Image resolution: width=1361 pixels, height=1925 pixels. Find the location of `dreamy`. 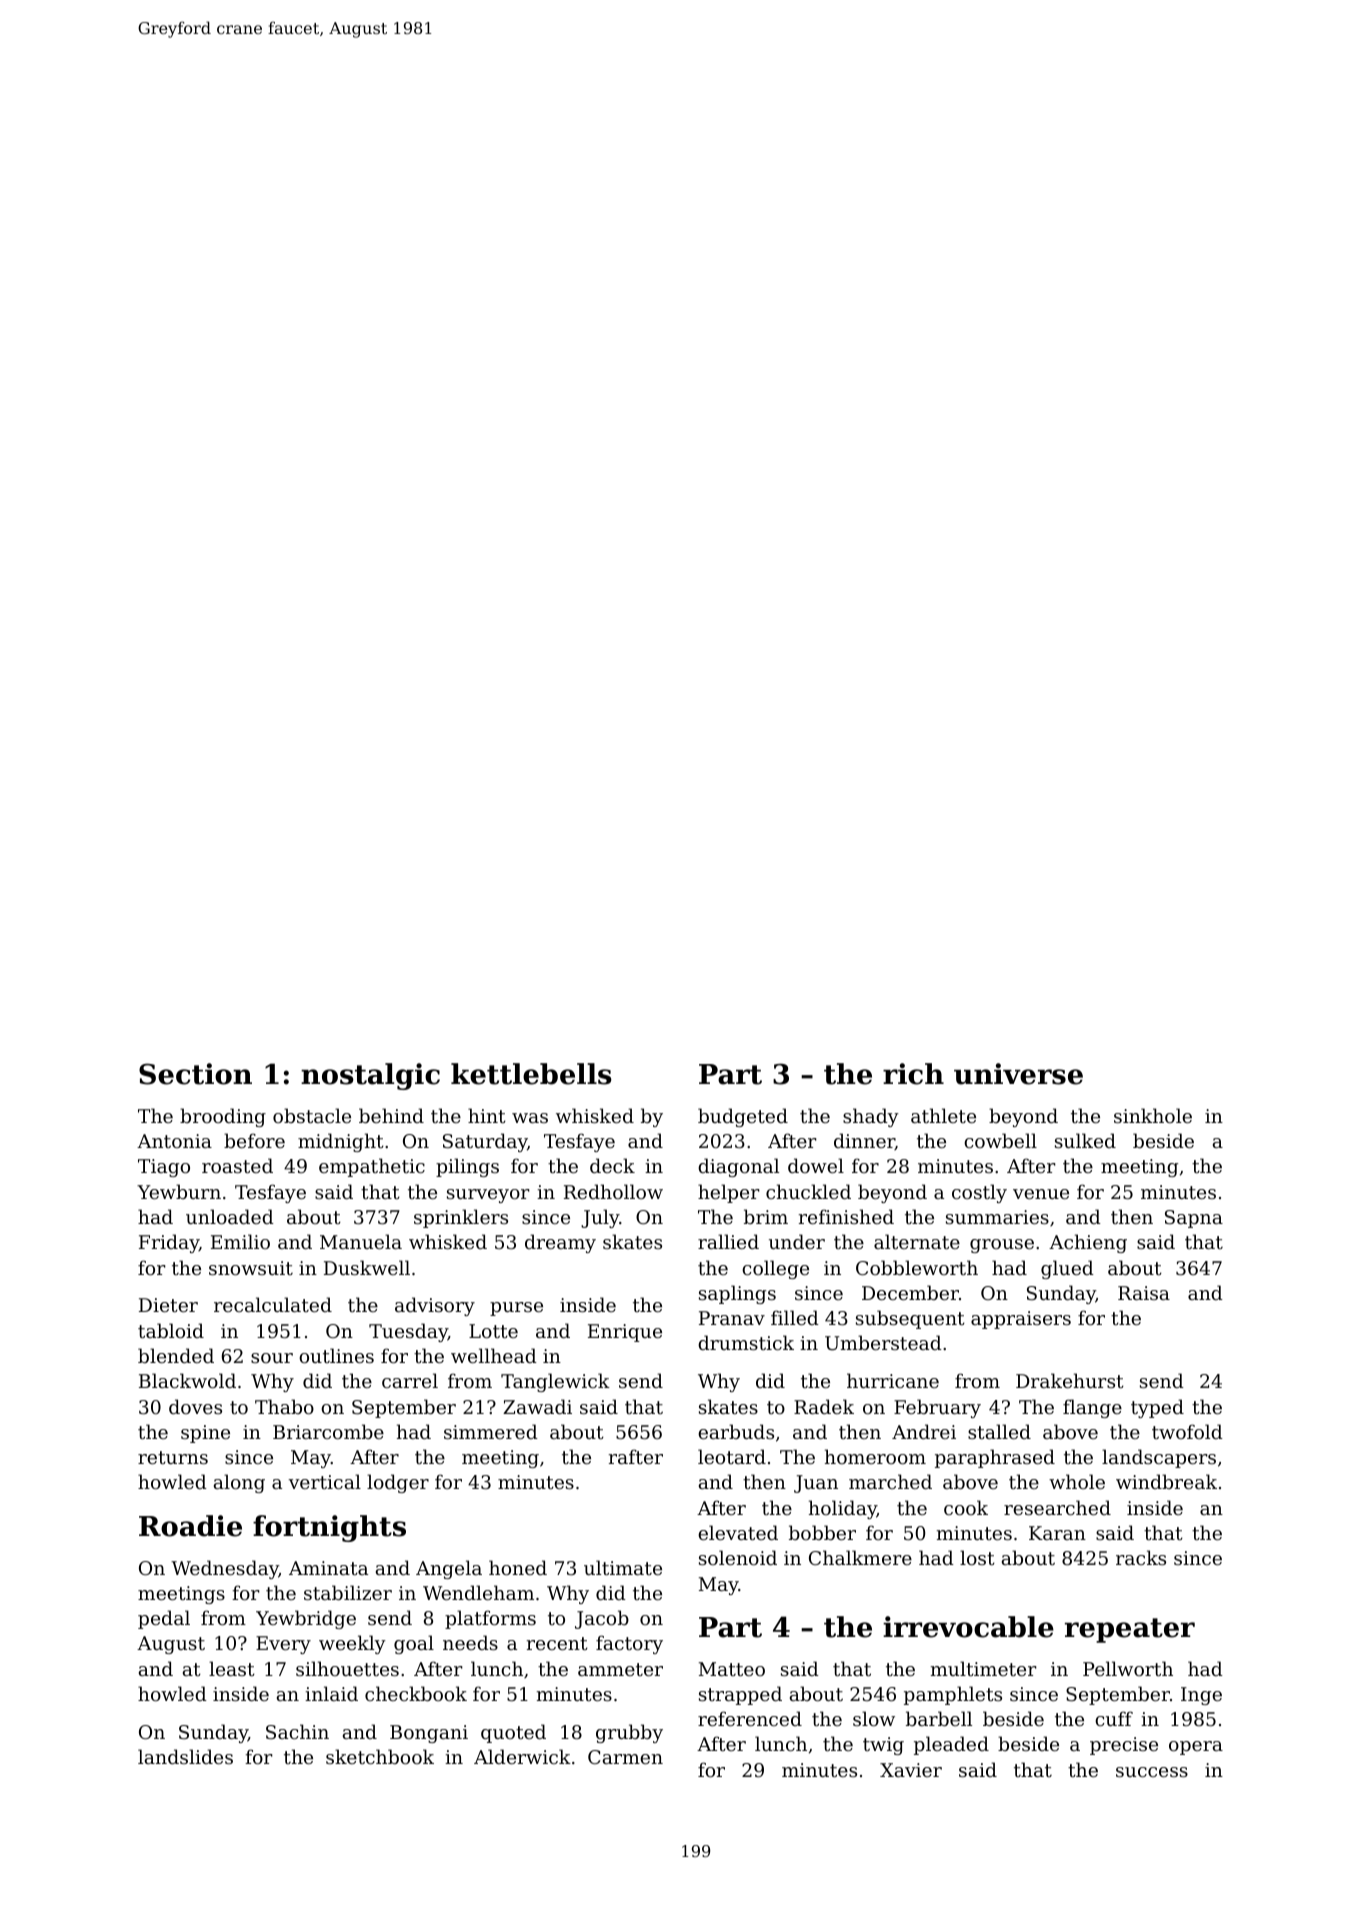

dreamy is located at coordinates (560, 1243).
